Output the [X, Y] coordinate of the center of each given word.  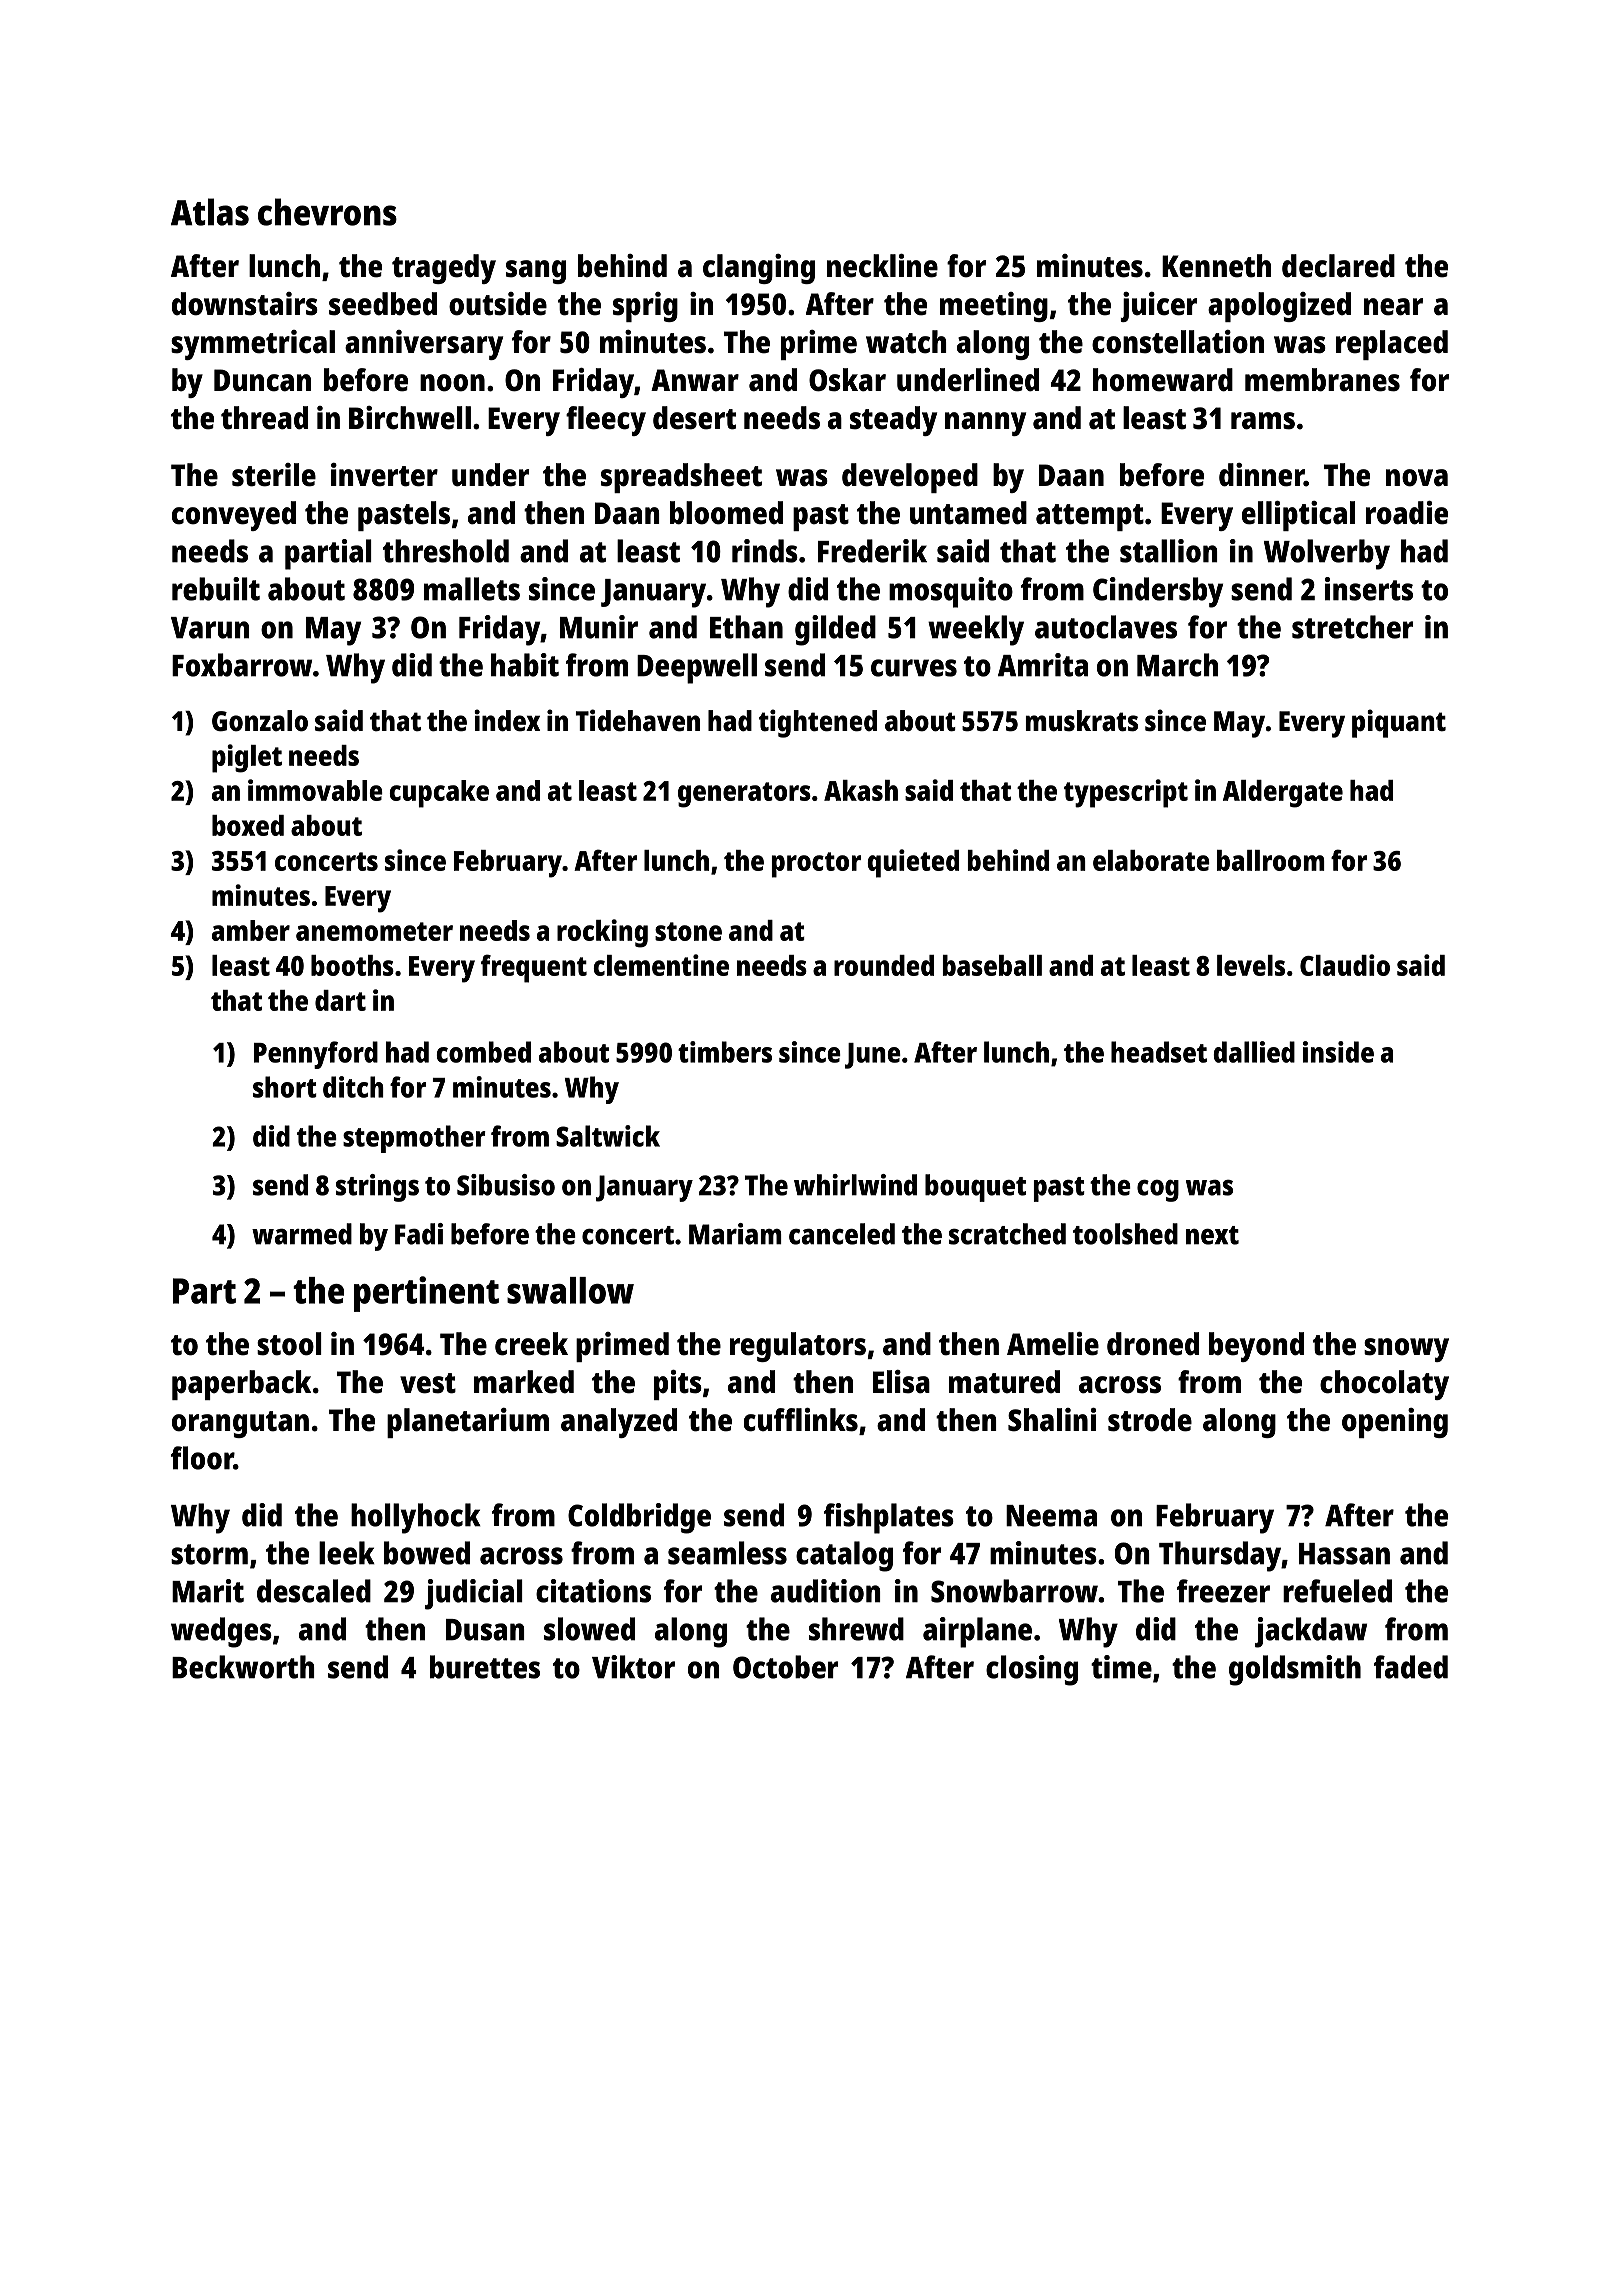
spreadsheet [681, 478]
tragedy [444, 269]
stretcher [1352, 627]
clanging [759, 269]
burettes [485, 1667]
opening [1395, 1423]
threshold [446, 551]
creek [531, 1344]
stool [289, 1344]
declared [1338, 266]
